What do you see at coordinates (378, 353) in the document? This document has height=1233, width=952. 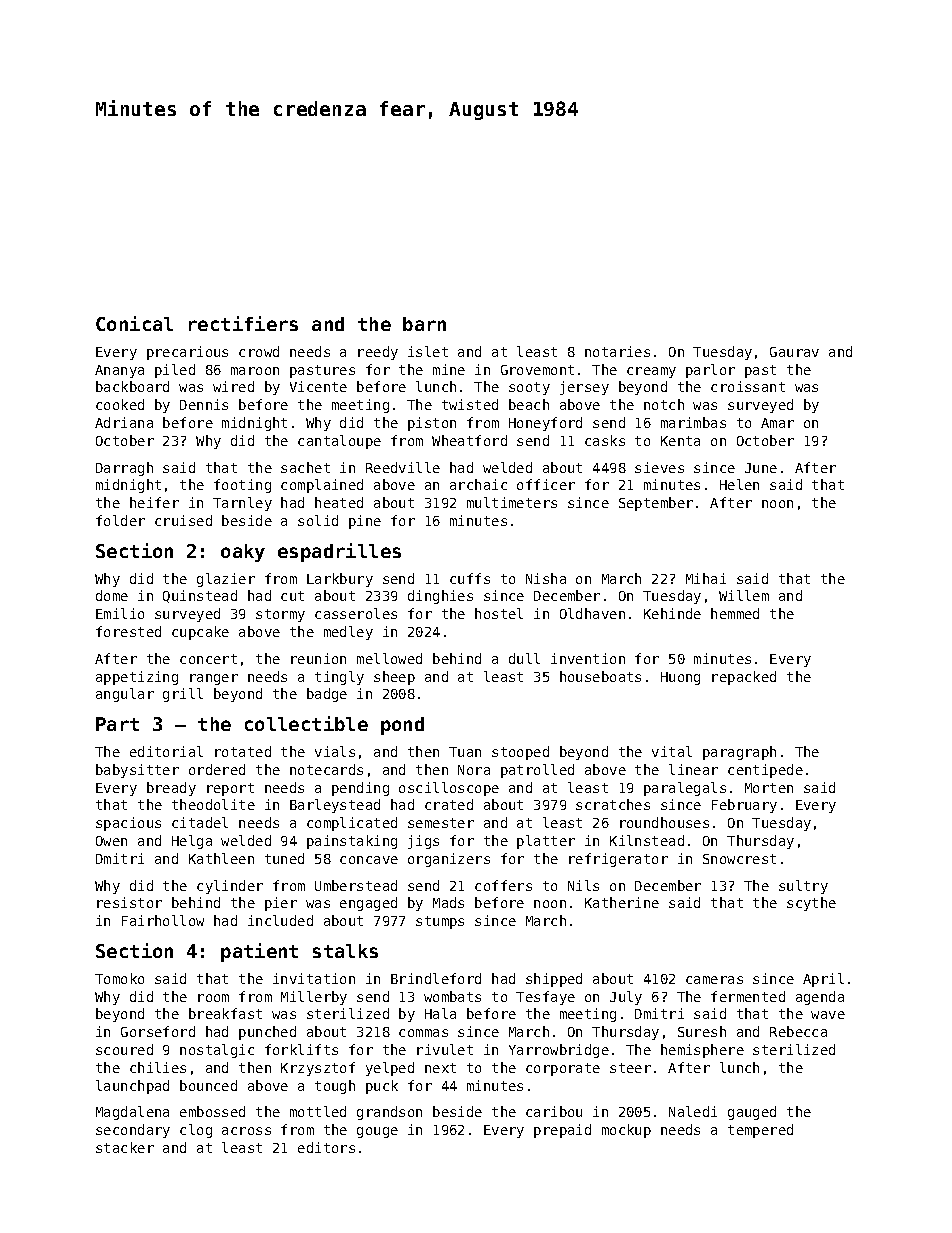 I see `reedy` at bounding box center [378, 353].
